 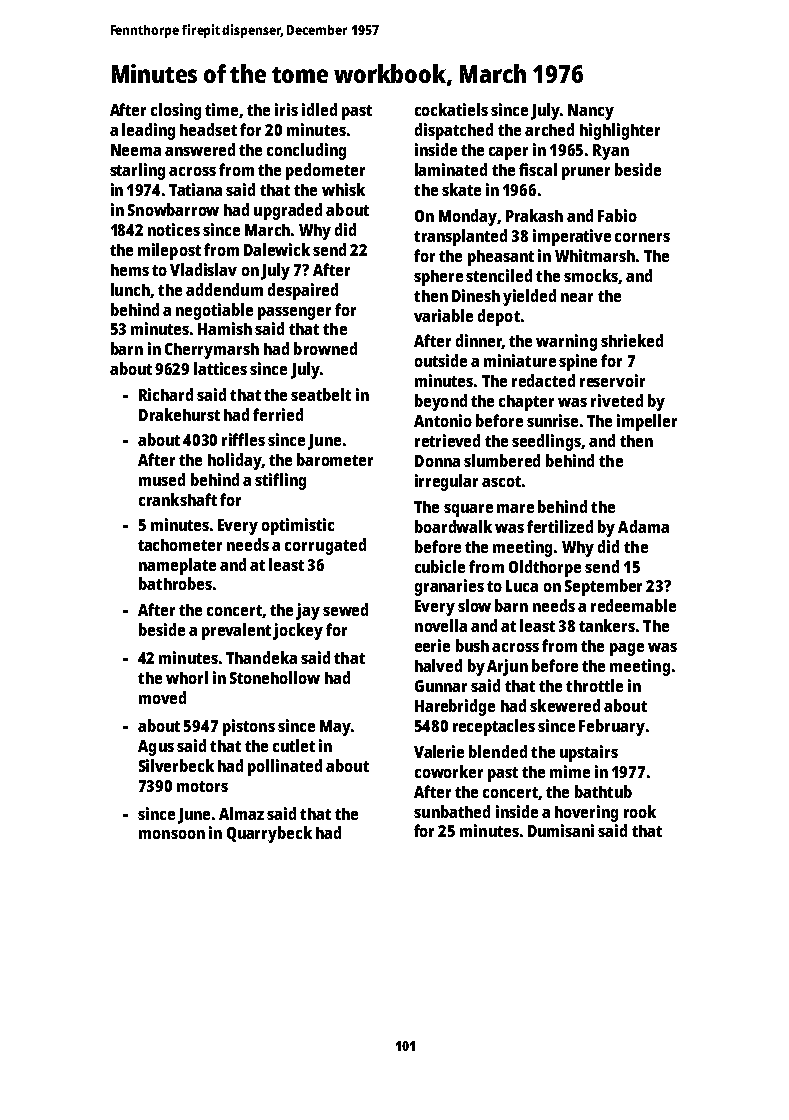 What do you see at coordinates (461, 189) in the image?
I see `skate` at bounding box center [461, 189].
